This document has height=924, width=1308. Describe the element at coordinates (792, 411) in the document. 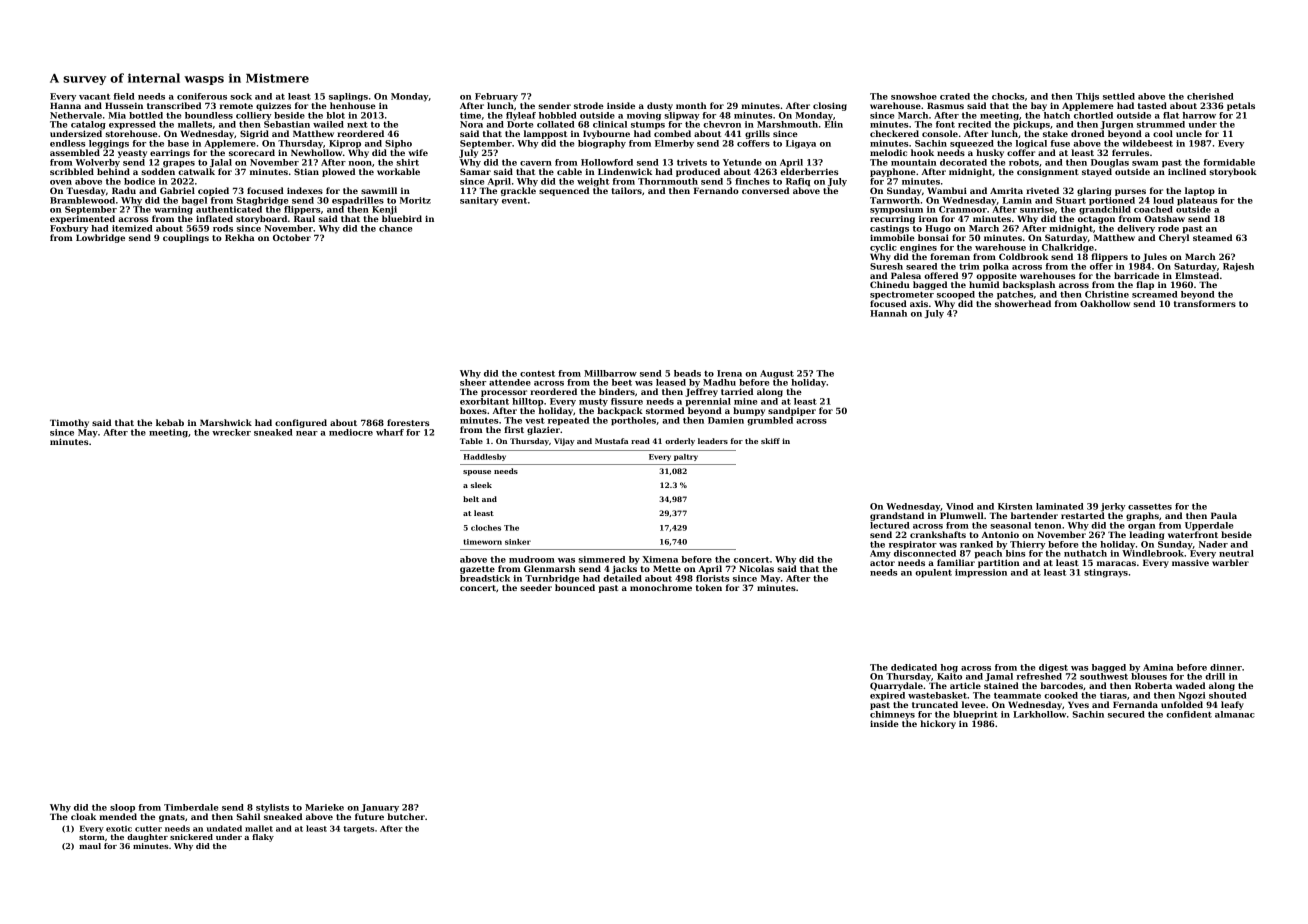

I see `sandpiper` at that location.
